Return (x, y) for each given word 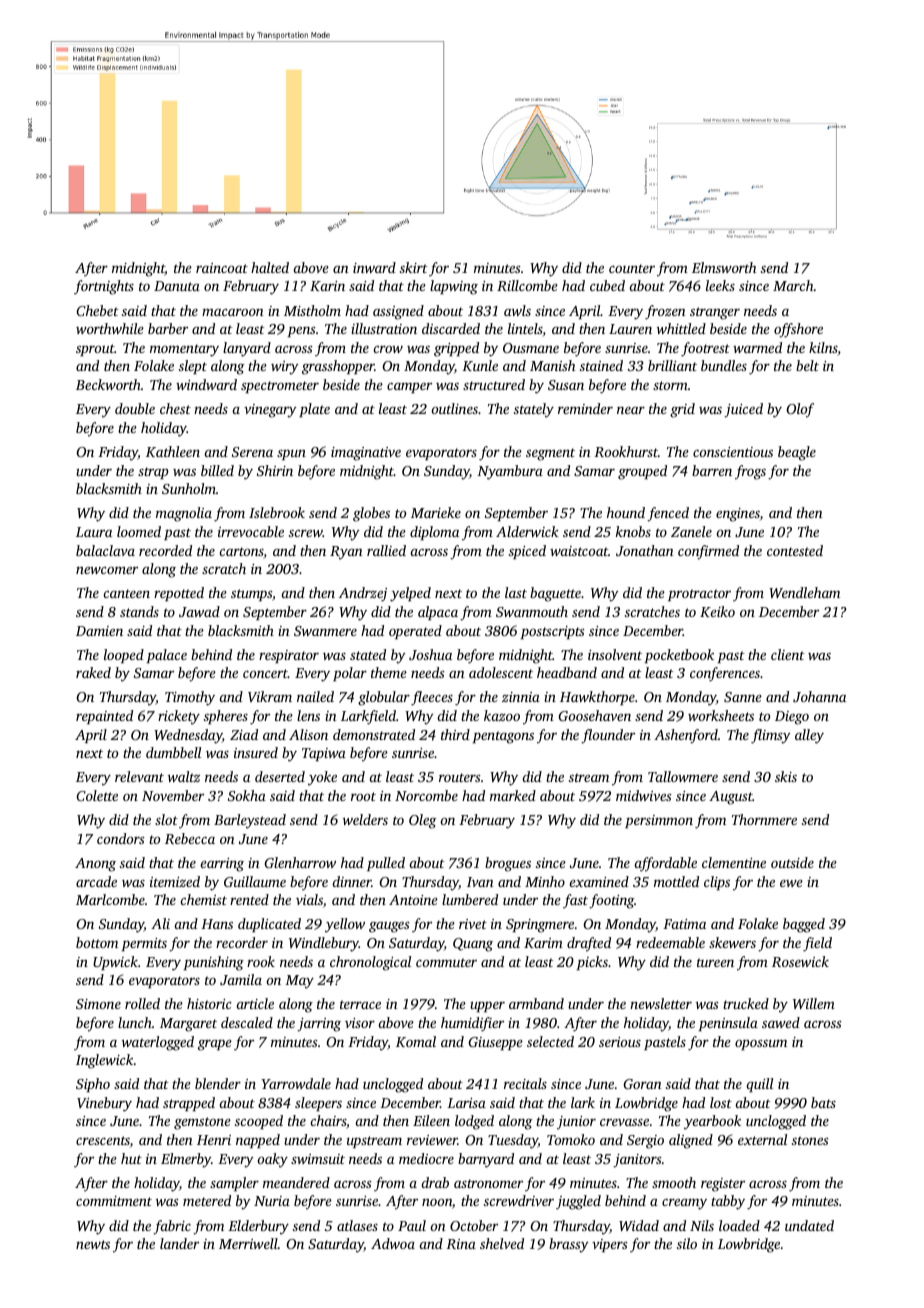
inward (374, 267)
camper (409, 387)
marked (513, 795)
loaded (739, 1225)
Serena (252, 452)
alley (809, 736)
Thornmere (764, 819)
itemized (175, 881)
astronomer (488, 1183)
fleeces (432, 698)
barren (712, 470)
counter (632, 268)
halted (270, 267)
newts (93, 1244)
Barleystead (250, 821)
